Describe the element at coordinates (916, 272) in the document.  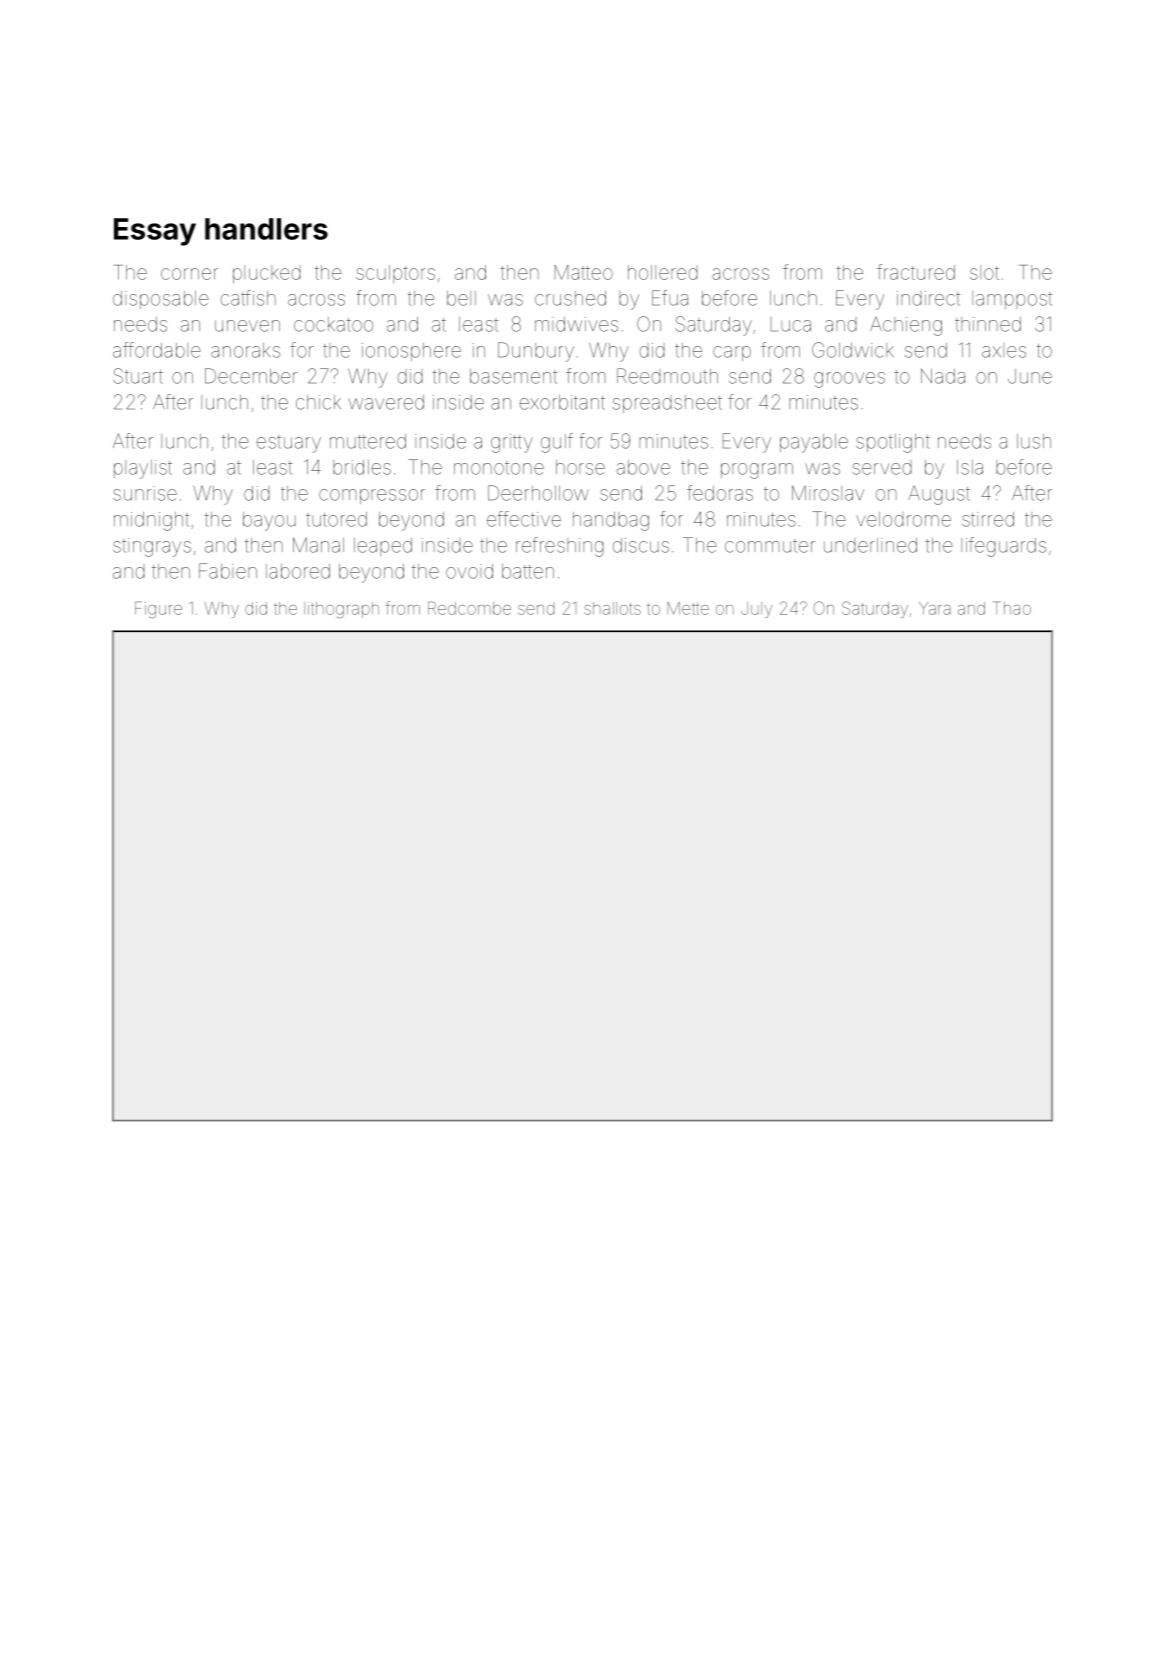
I see `fractured` at that location.
